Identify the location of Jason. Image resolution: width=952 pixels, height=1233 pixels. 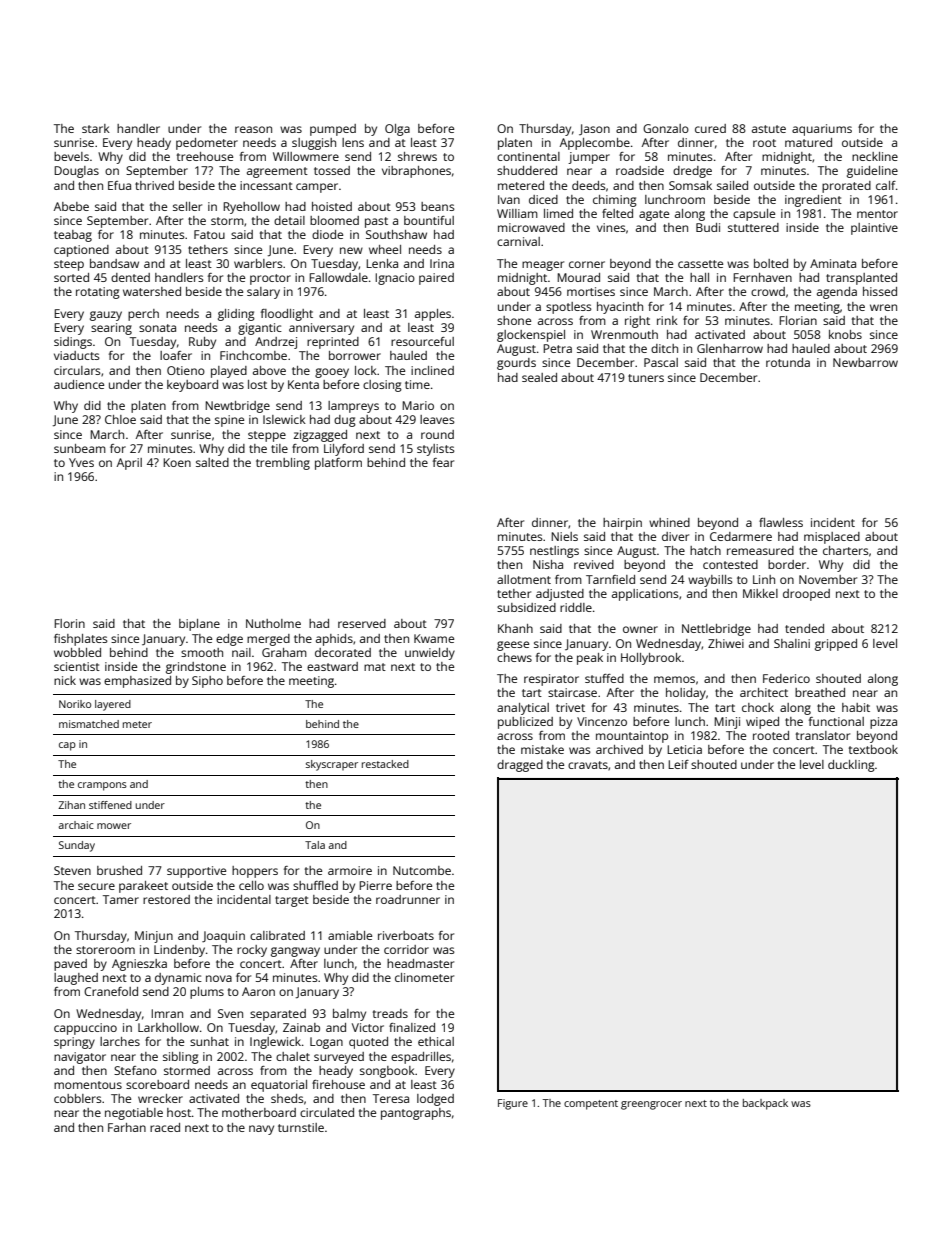
(594, 129).
